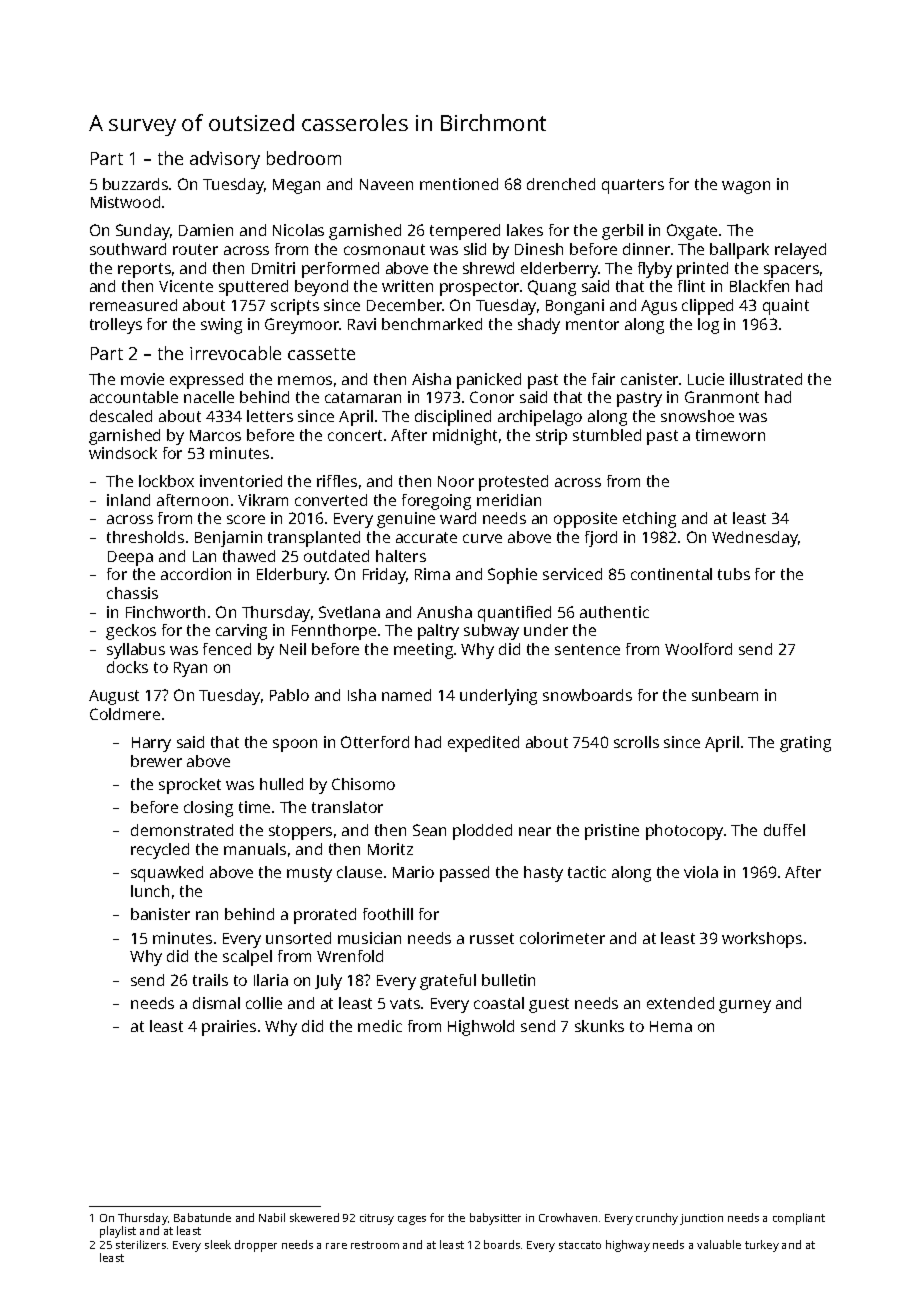 The image size is (924, 1308). I want to click on rare, so click(336, 1246).
